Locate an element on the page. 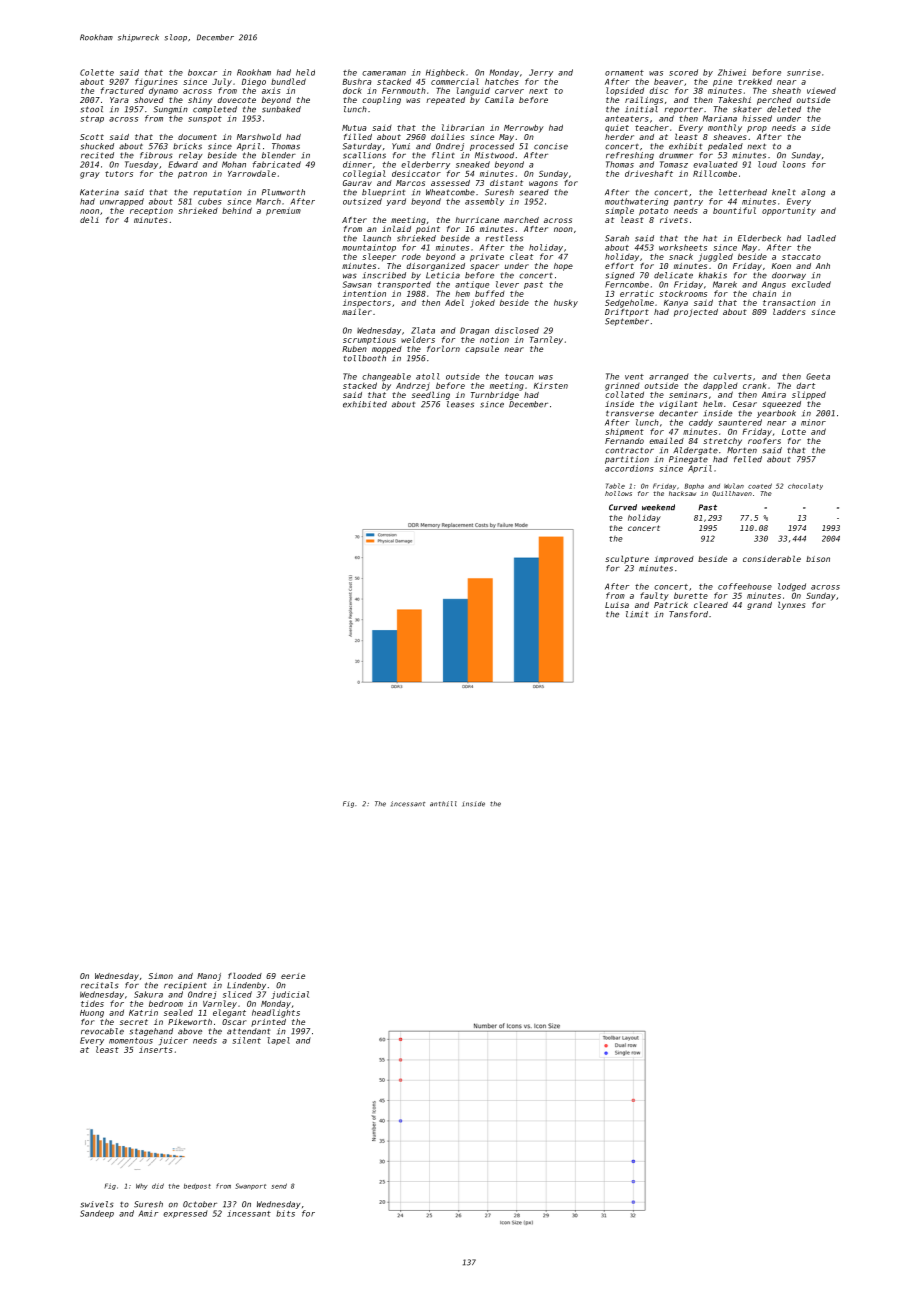  lapel is located at coordinates (278, 1041).
